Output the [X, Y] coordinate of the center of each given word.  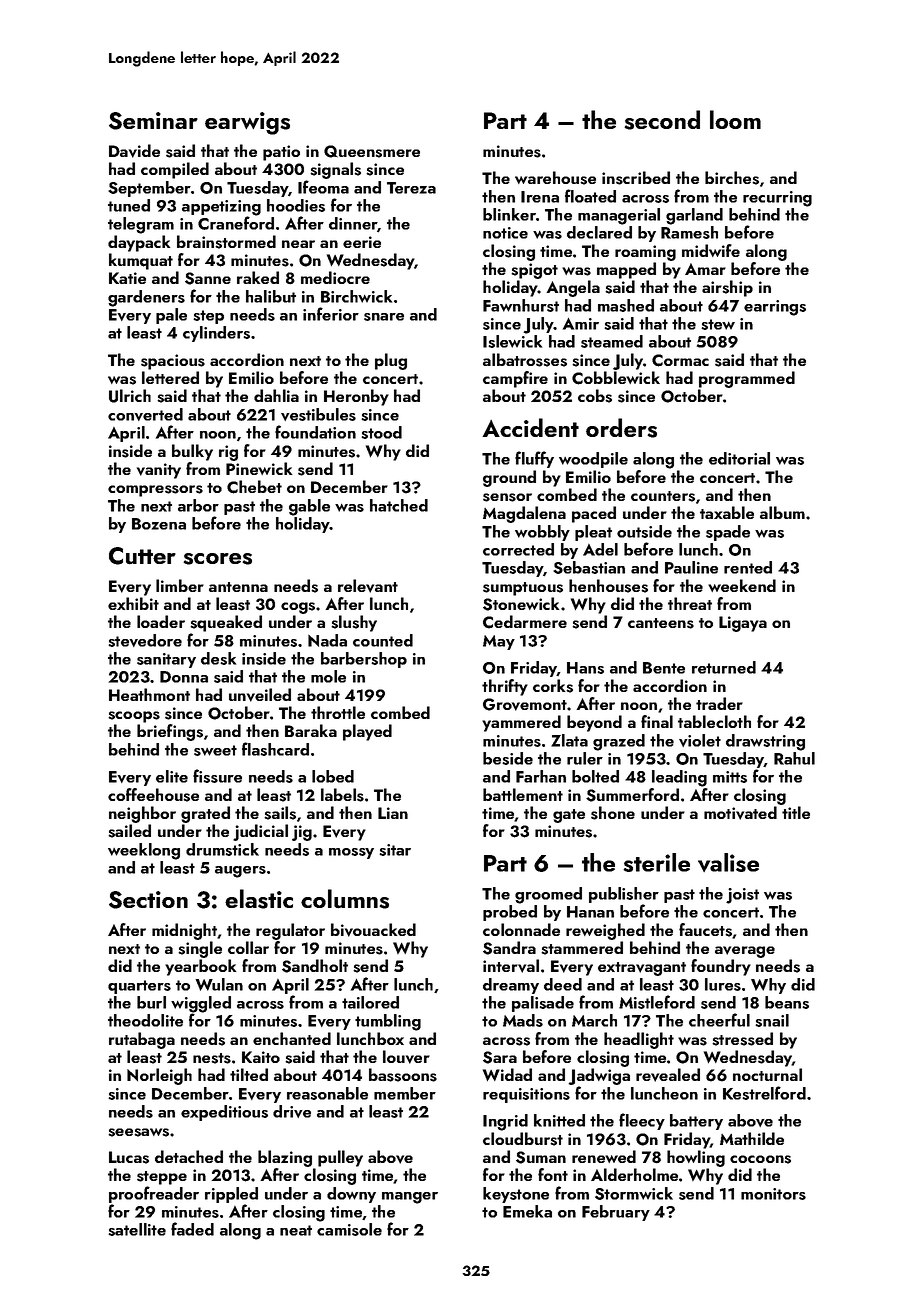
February [616, 1213]
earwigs [247, 123]
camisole [349, 1229]
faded [192, 1229]
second [662, 120]
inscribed [636, 178]
